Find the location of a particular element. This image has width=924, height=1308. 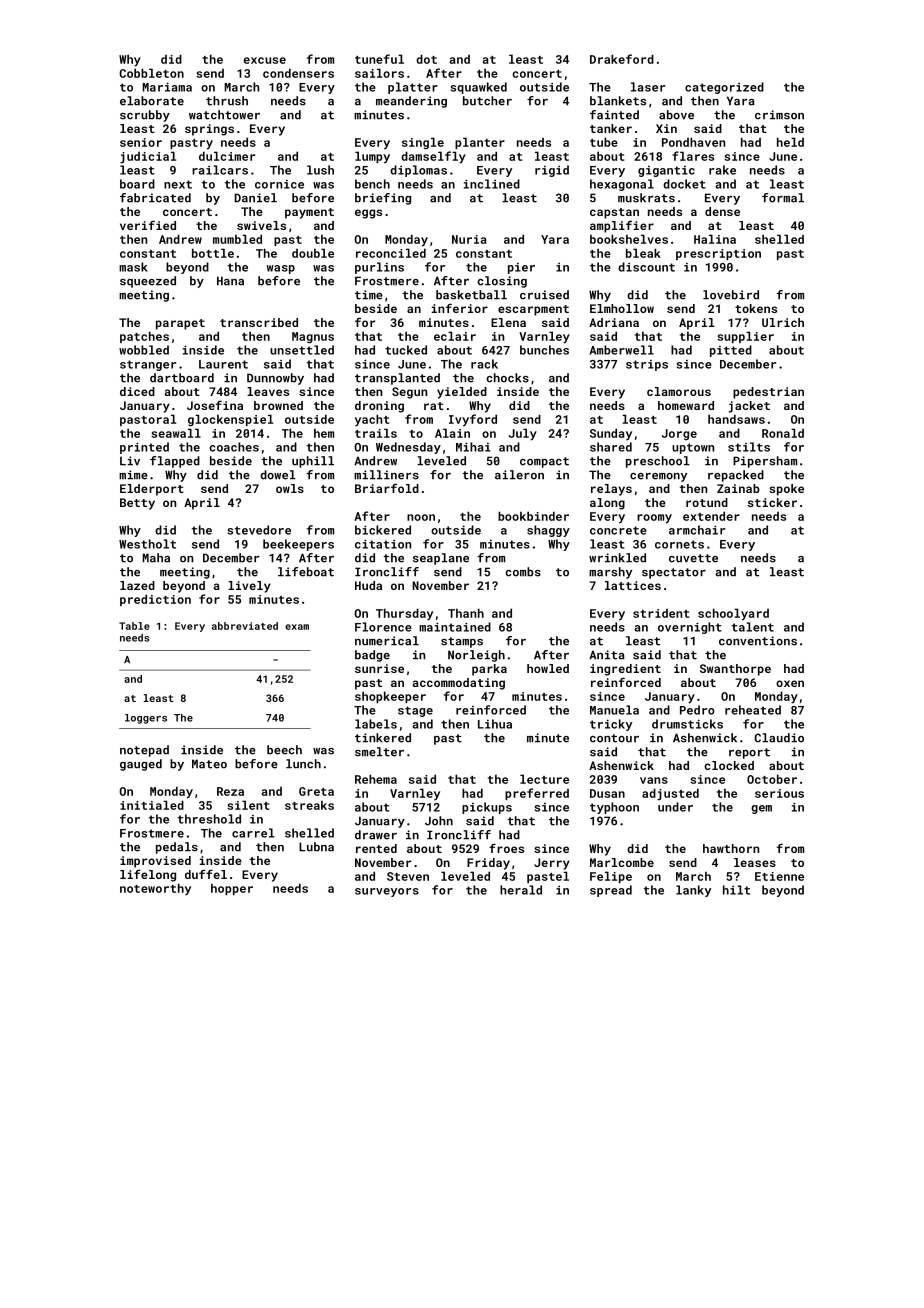

excuse is located at coordinates (264, 60).
